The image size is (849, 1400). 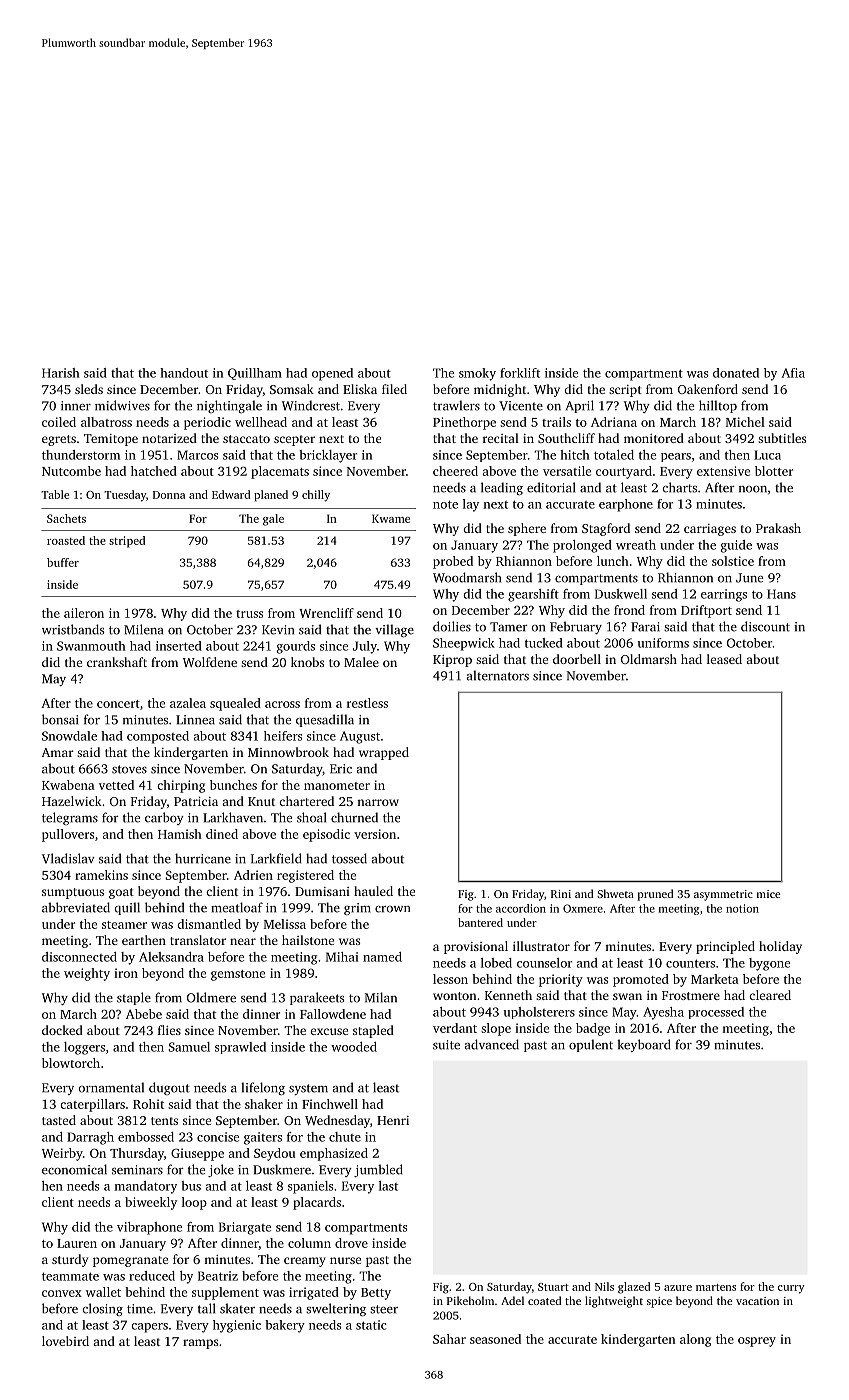 What do you see at coordinates (184, 373) in the document?
I see `handout` at bounding box center [184, 373].
